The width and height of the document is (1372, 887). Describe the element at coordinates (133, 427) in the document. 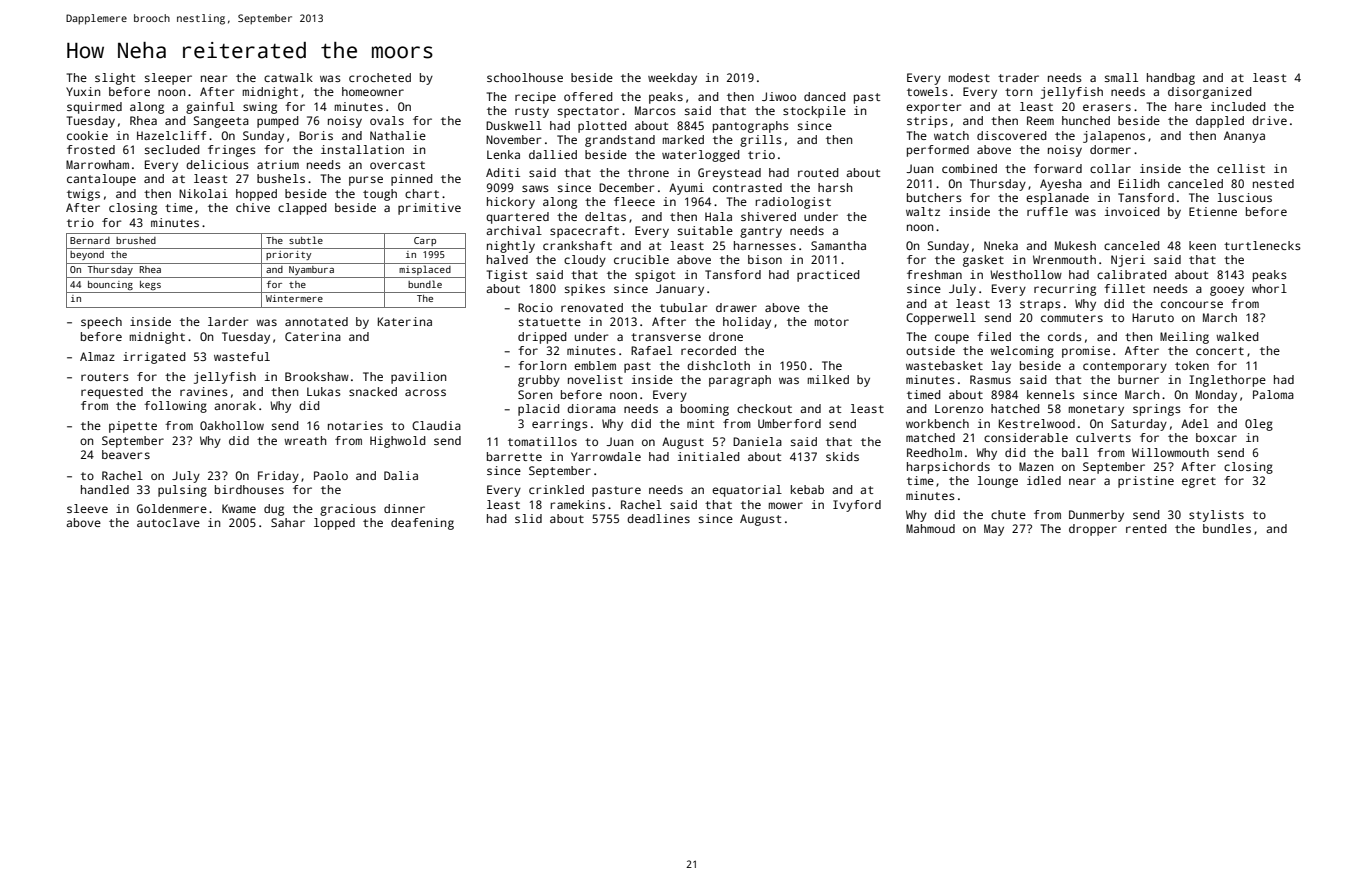

I see `pipette` at that location.
